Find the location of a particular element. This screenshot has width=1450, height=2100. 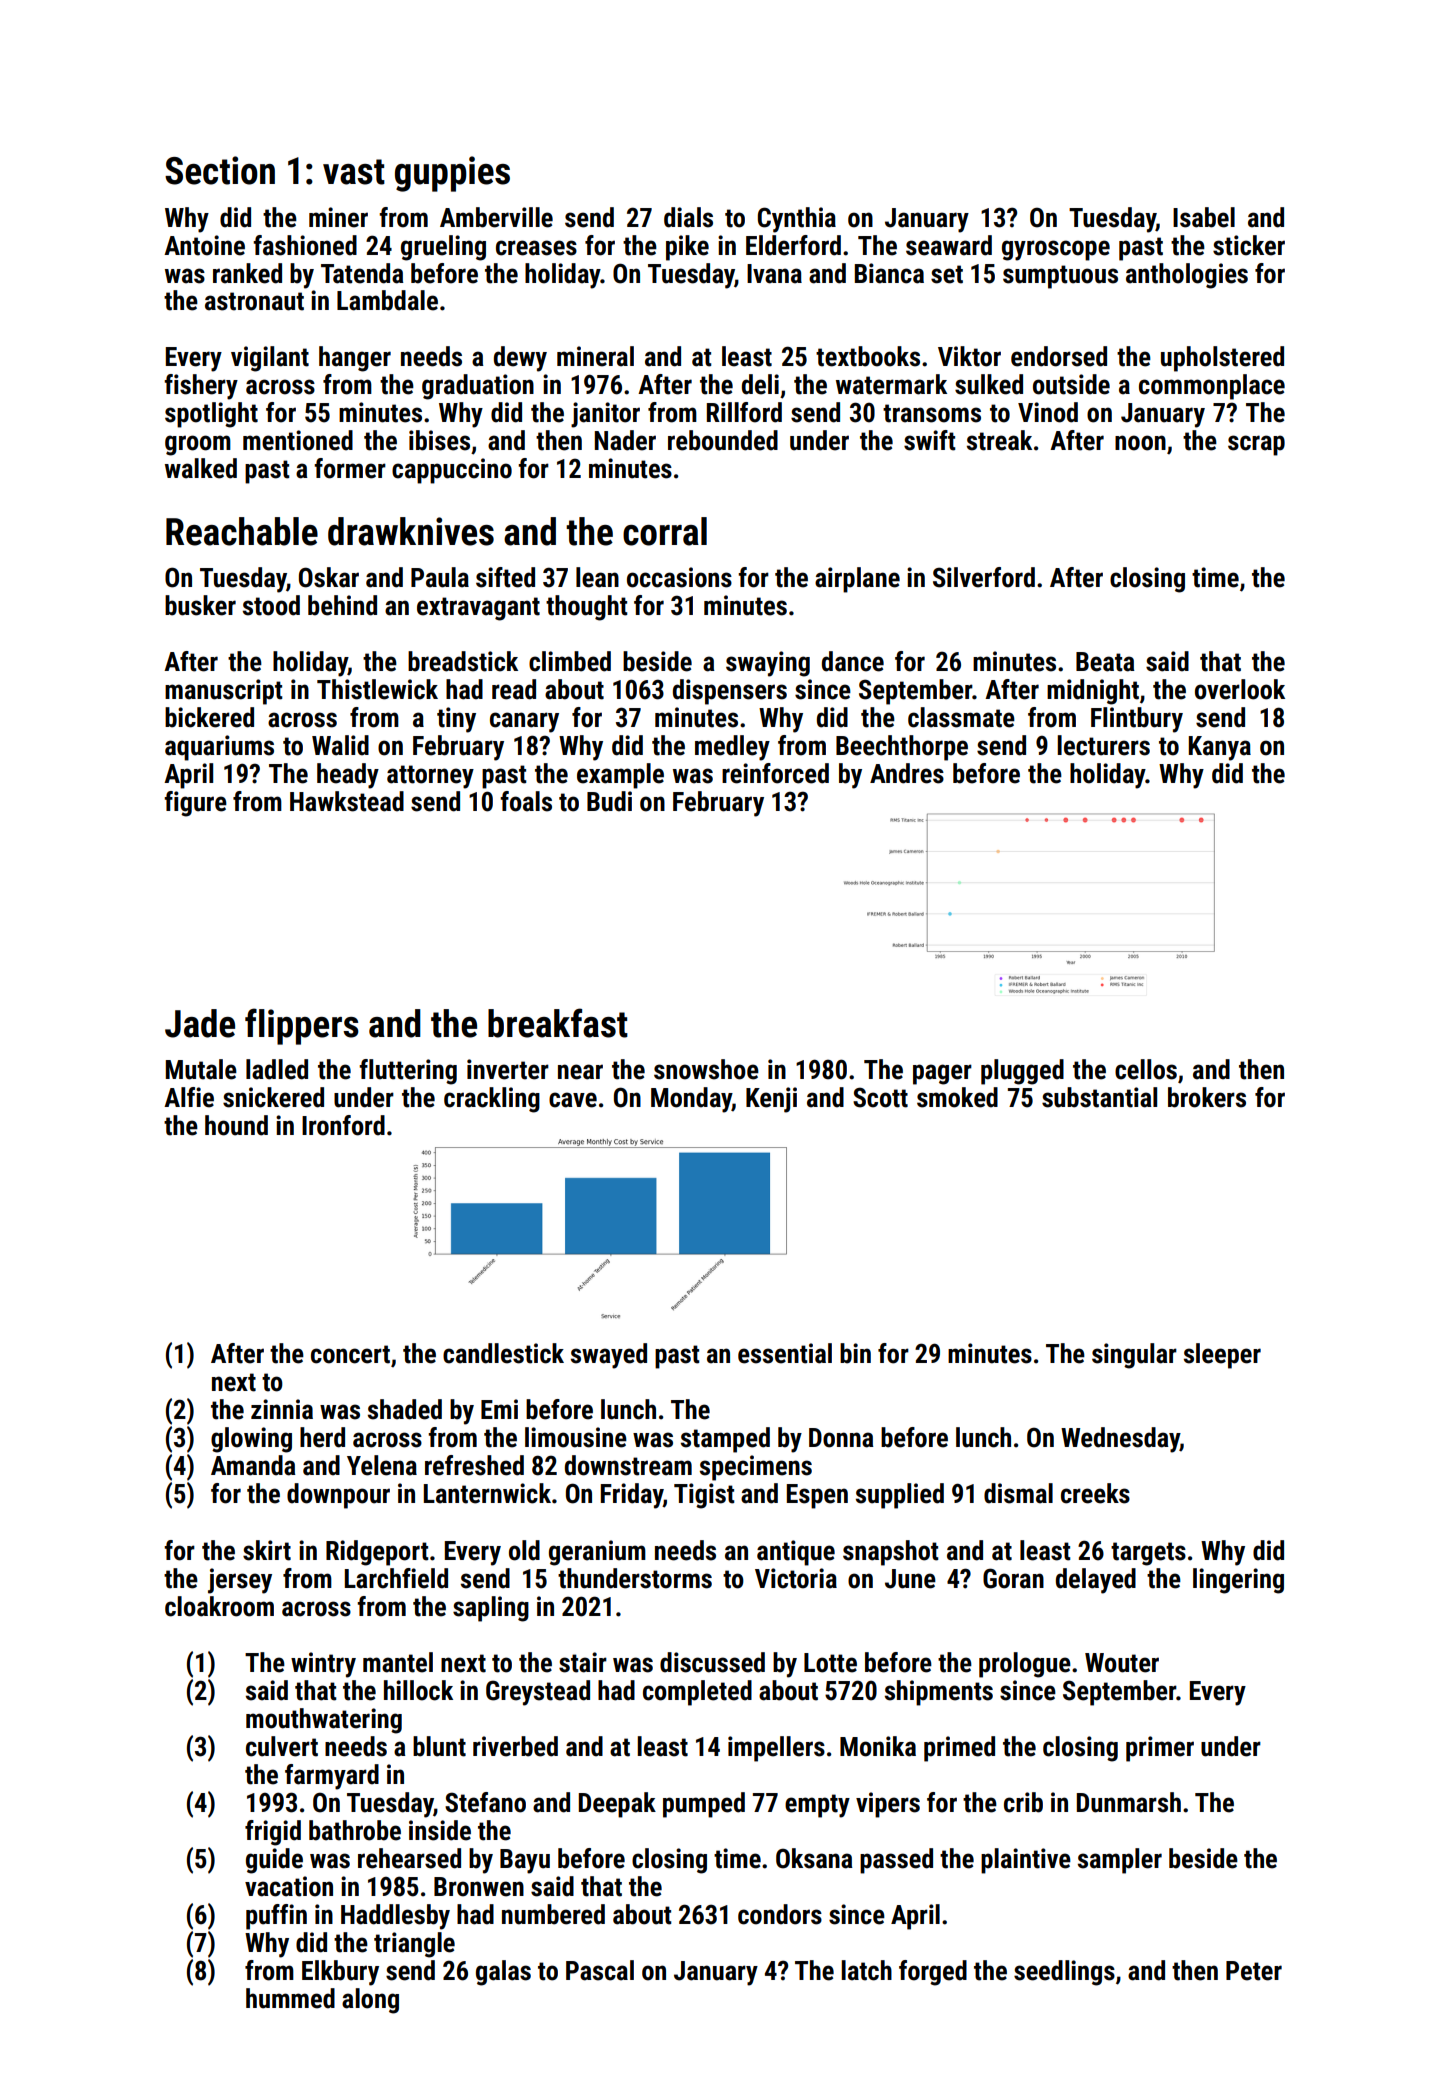

hummed is located at coordinates (290, 1998).
